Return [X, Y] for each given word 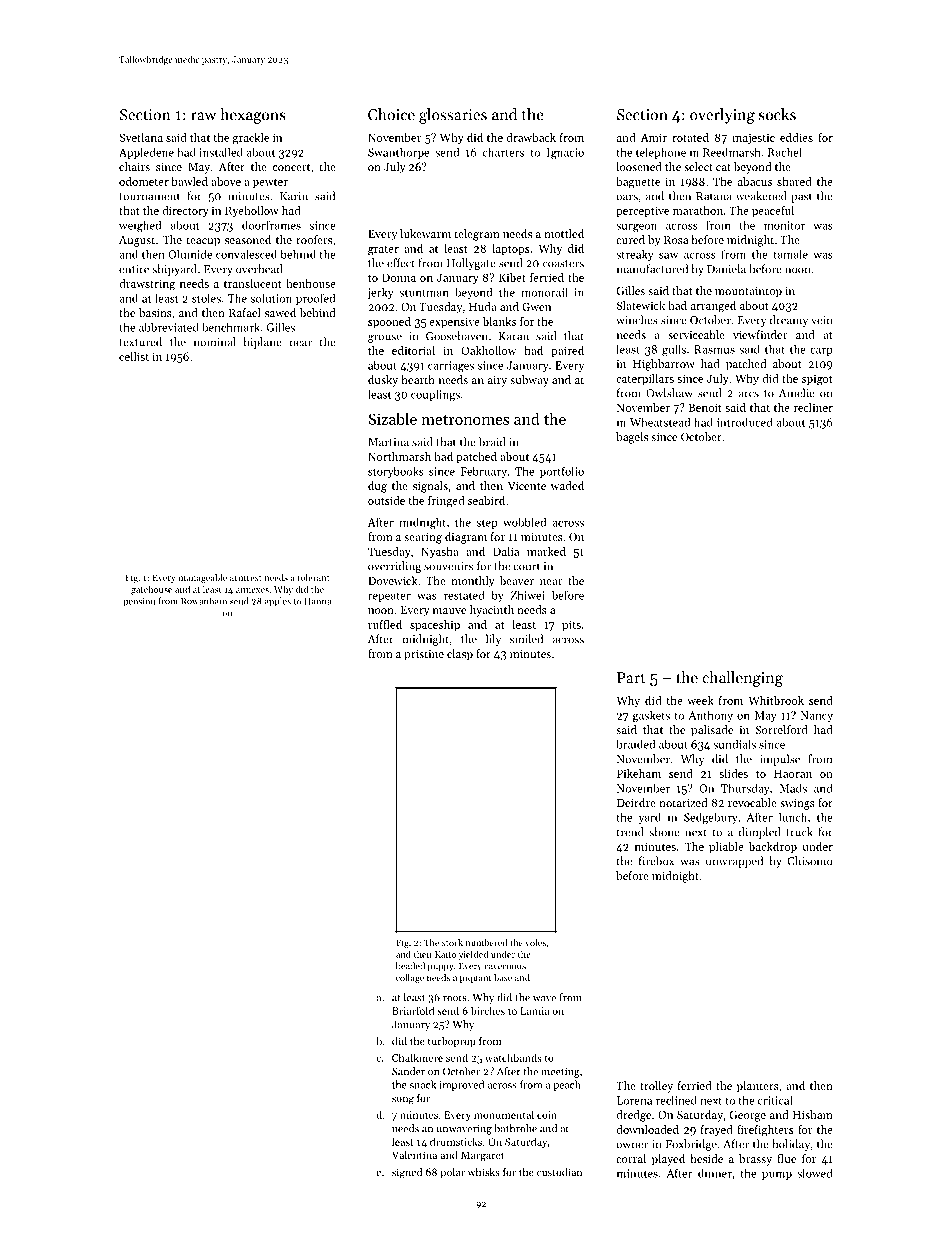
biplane [262, 343]
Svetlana [141, 137]
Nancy [817, 716]
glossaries [453, 116]
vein [821, 320]
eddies [796, 137]
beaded [410, 966]
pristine [424, 655]
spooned [389, 322]
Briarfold [413, 1010]
